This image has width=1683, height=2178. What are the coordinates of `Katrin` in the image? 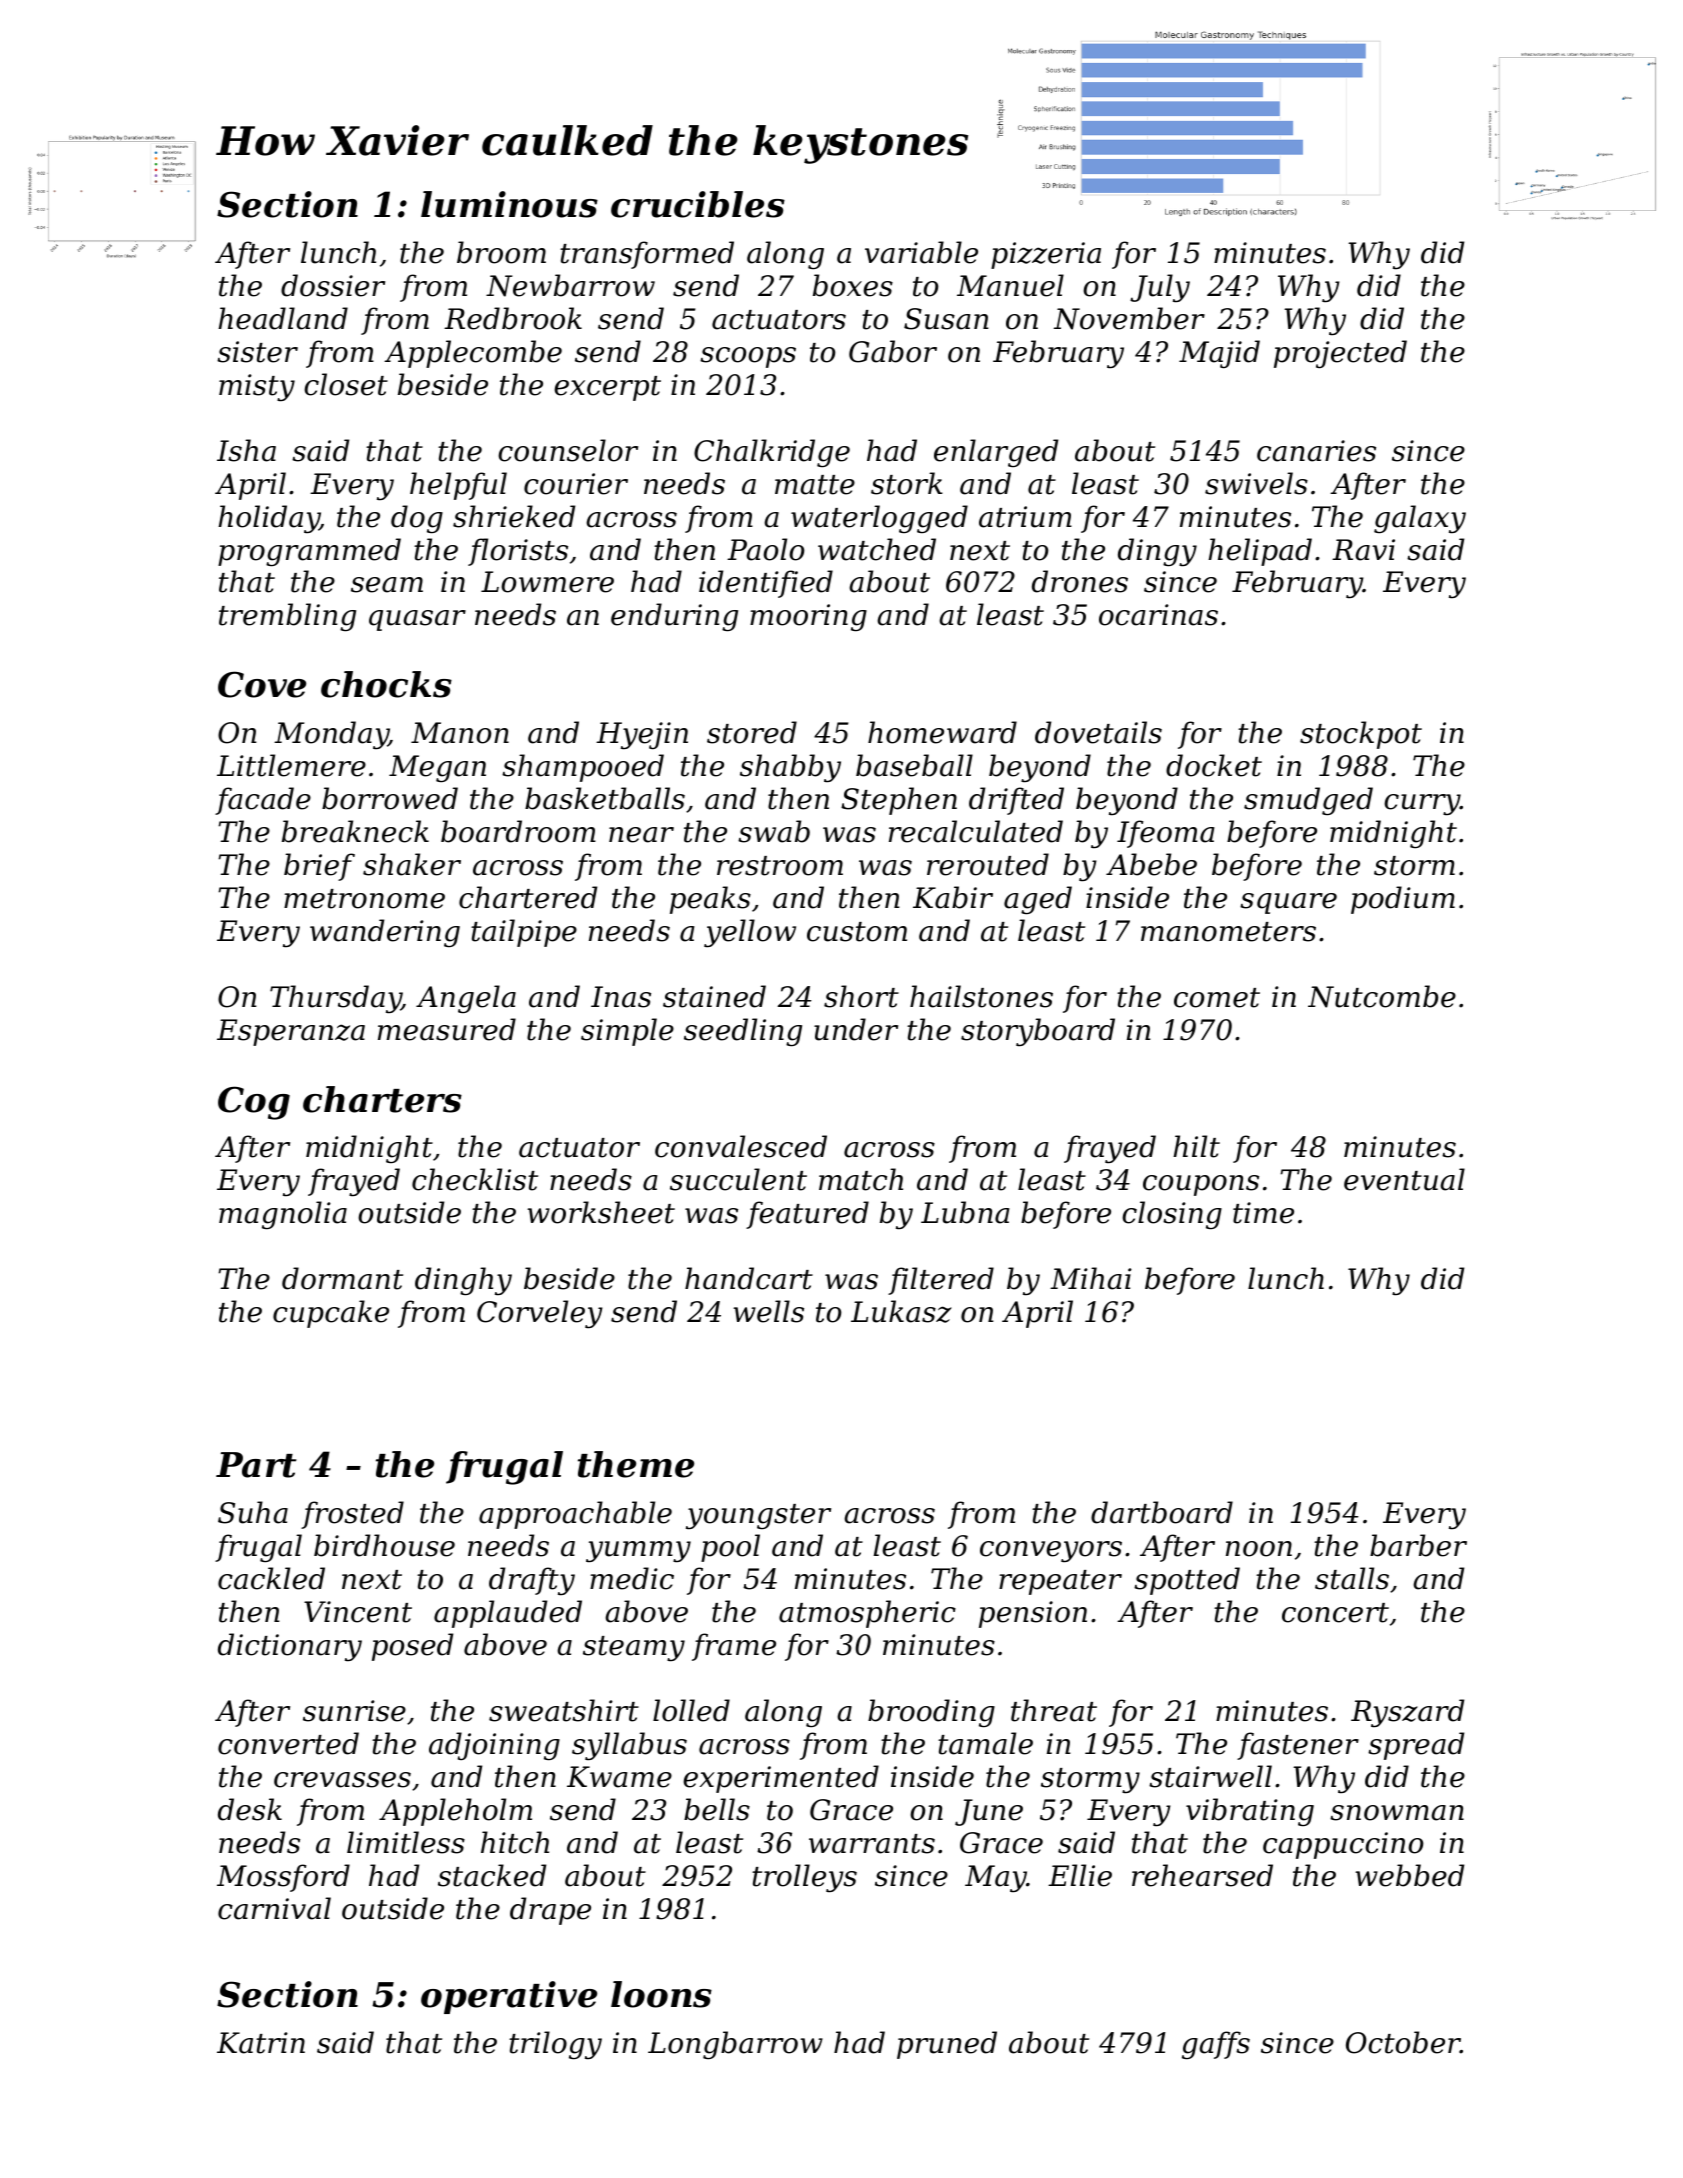 It's located at (261, 2043).
